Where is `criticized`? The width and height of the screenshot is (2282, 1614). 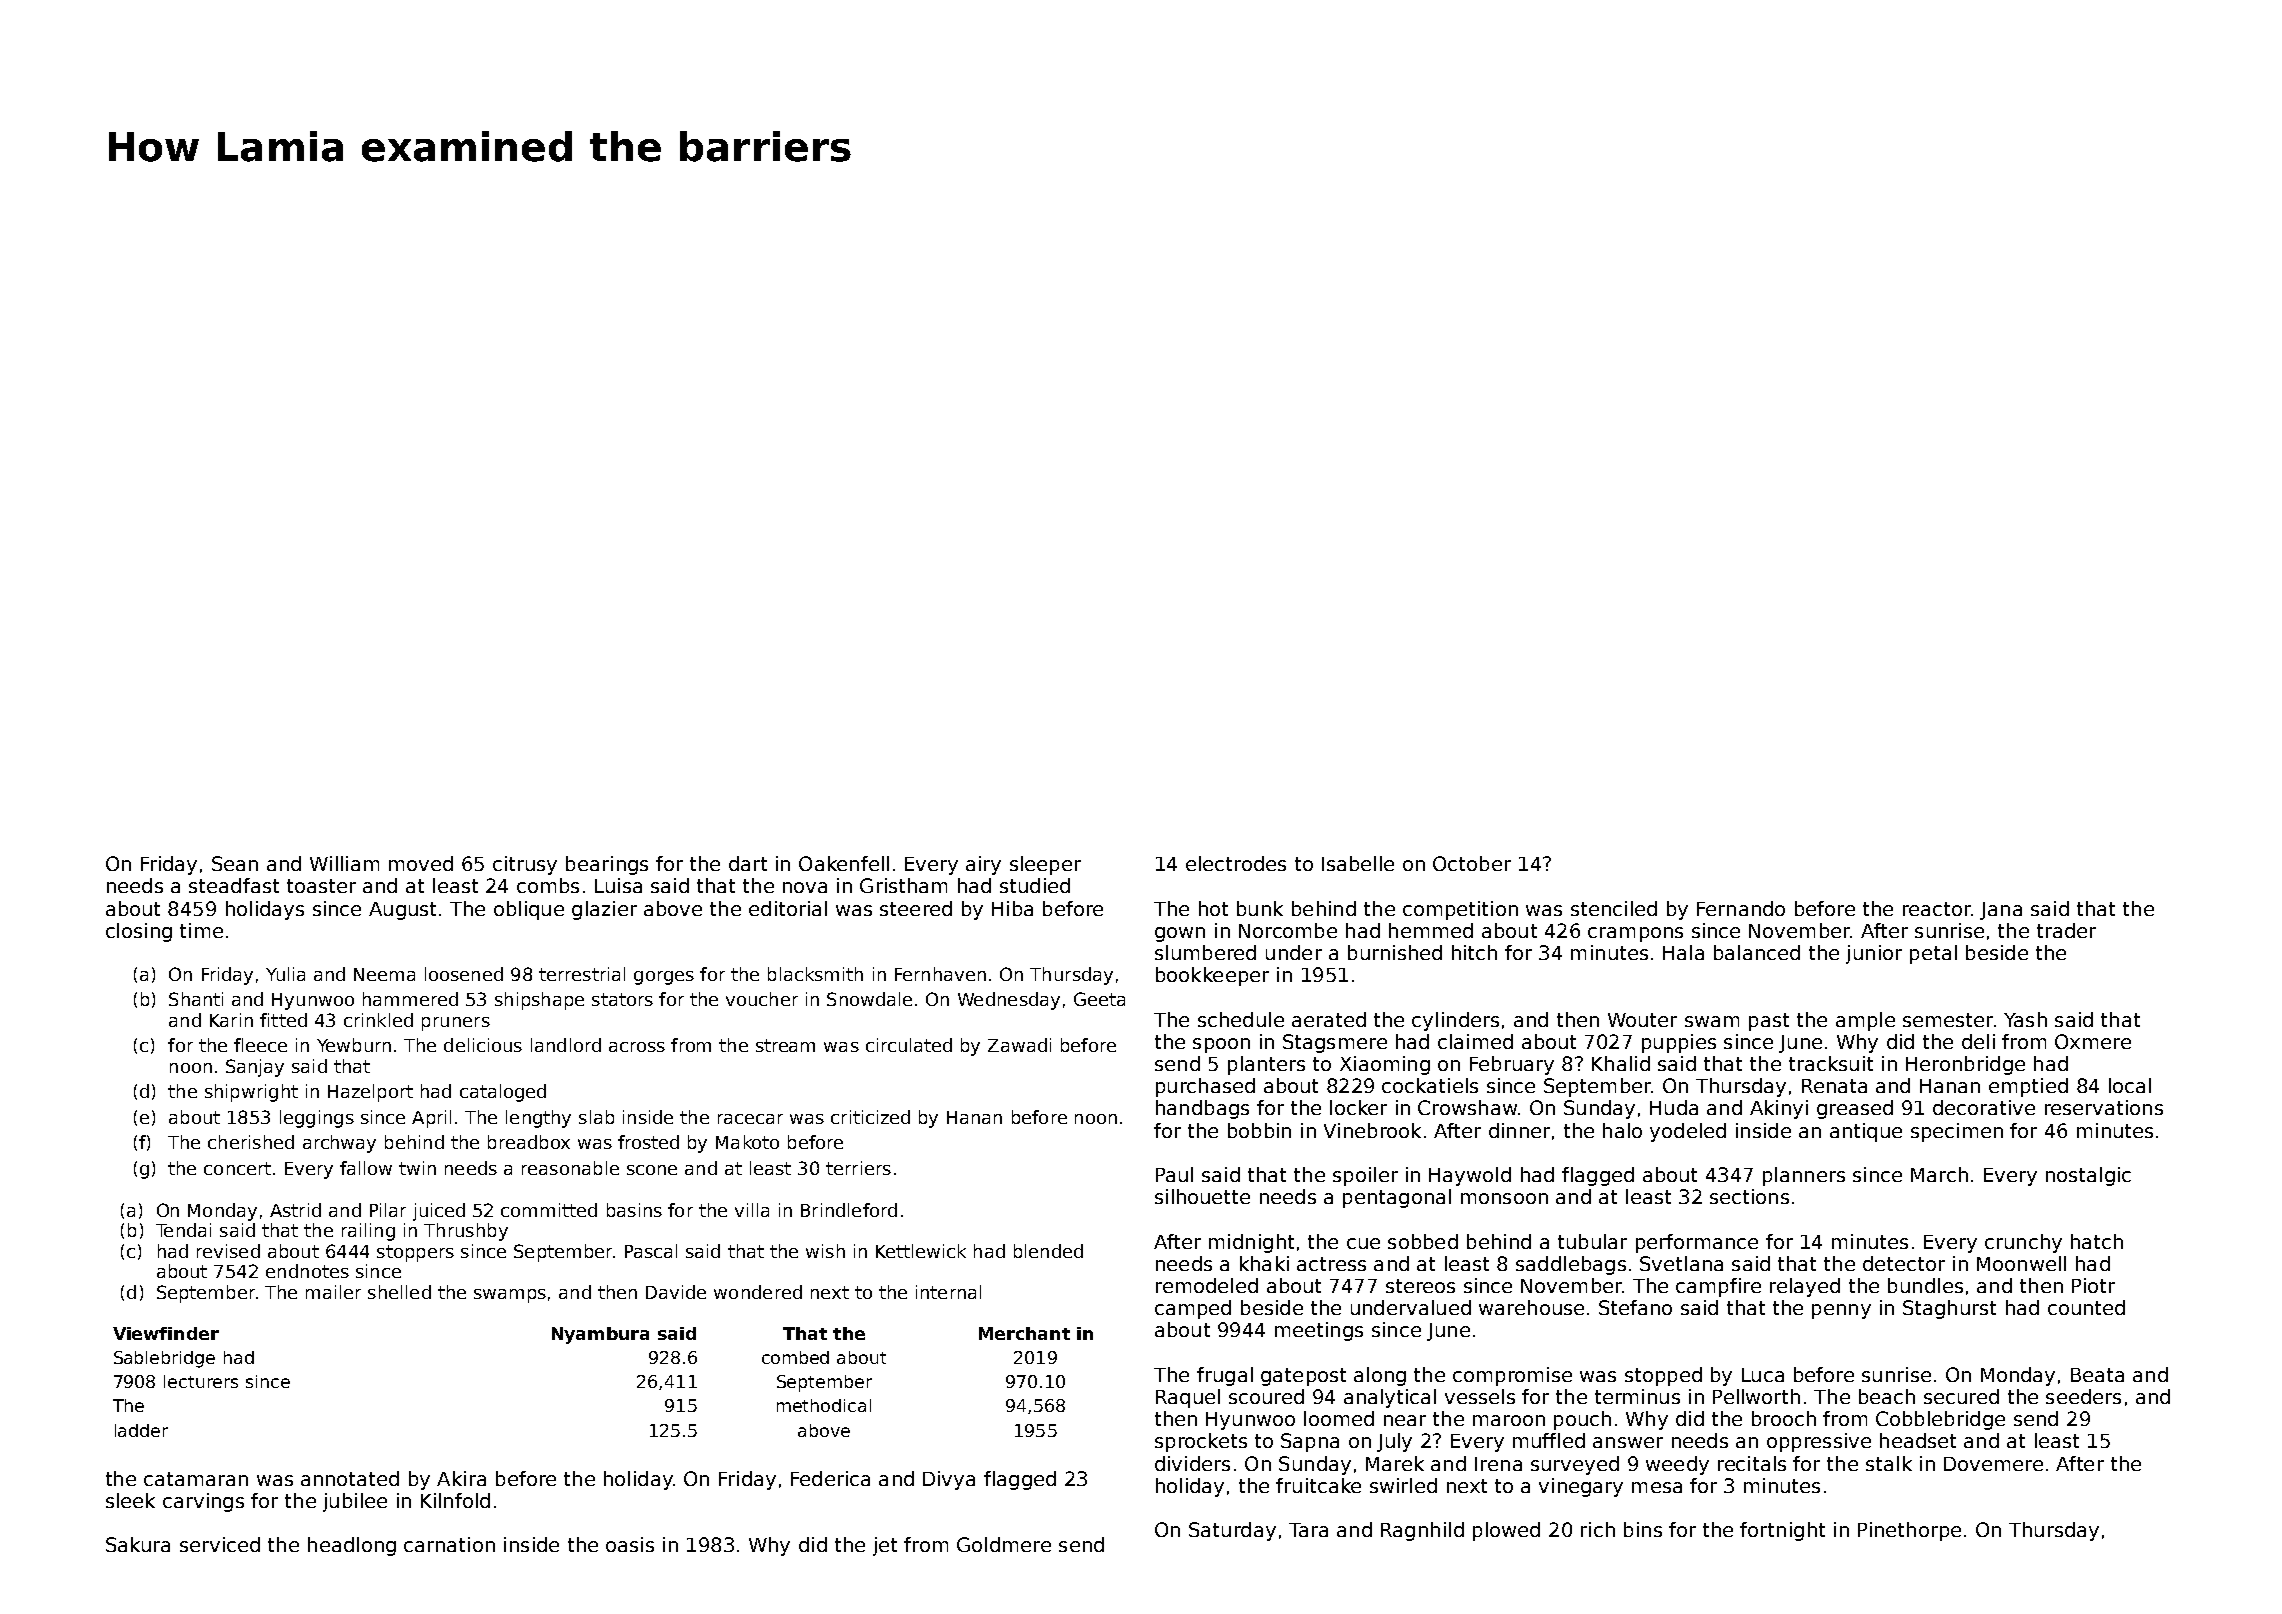 criticized is located at coordinates (870, 1117).
